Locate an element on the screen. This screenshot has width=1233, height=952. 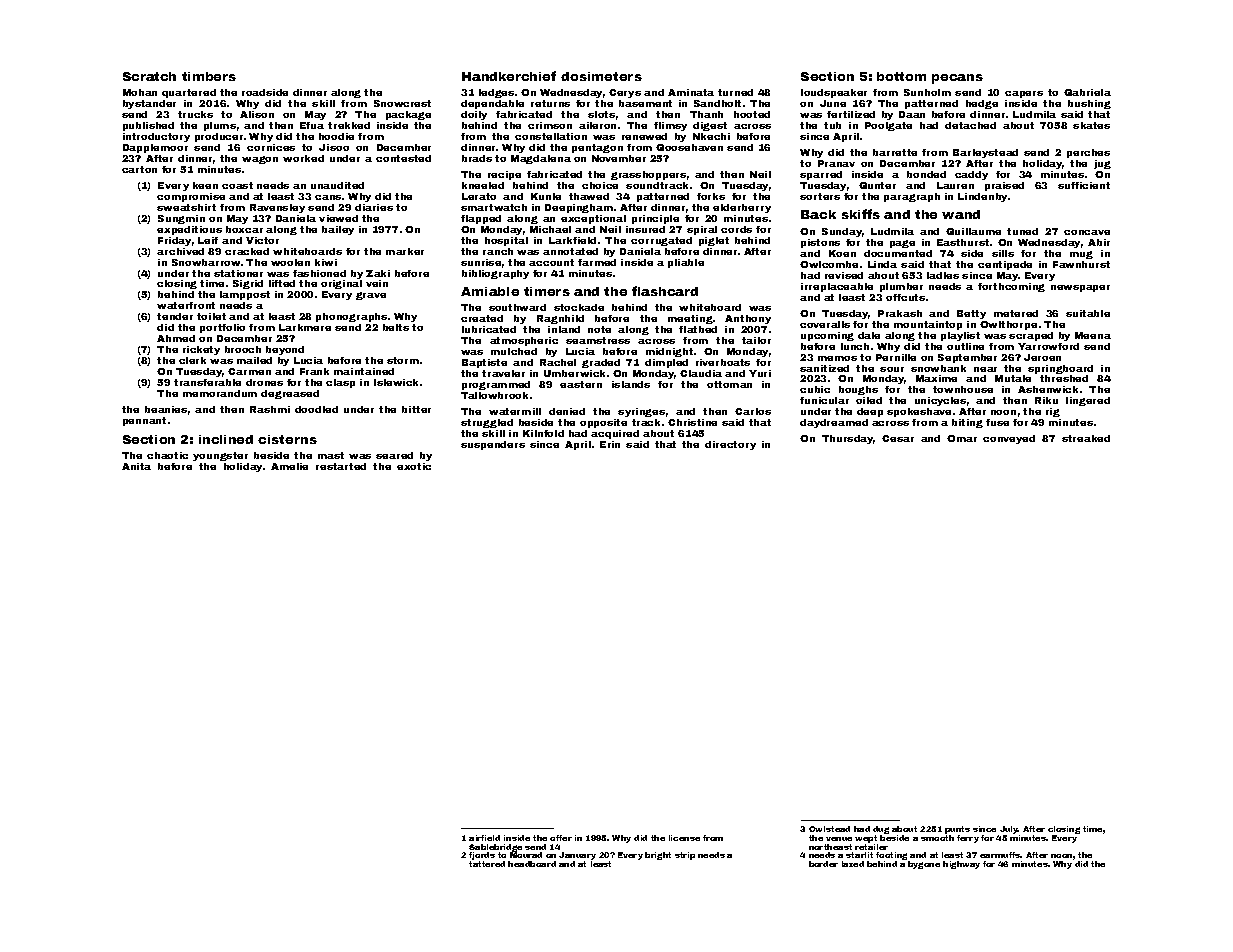
tattered is located at coordinates (487, 864).
